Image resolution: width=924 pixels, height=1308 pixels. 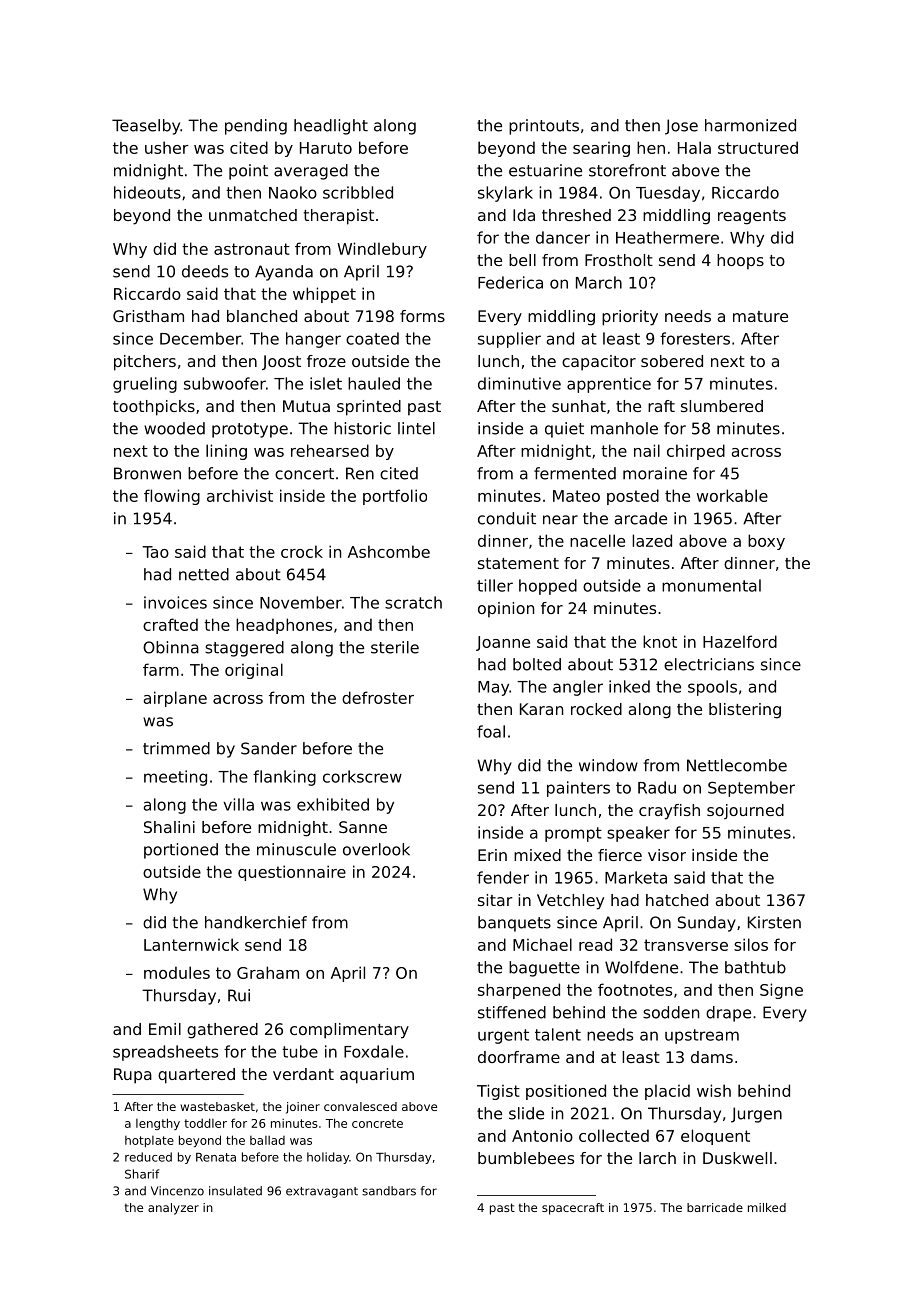 What do you see at coordinates (362, 776) in the screenshot?
I see `corkscrew` at bounding box center [362, 776].
